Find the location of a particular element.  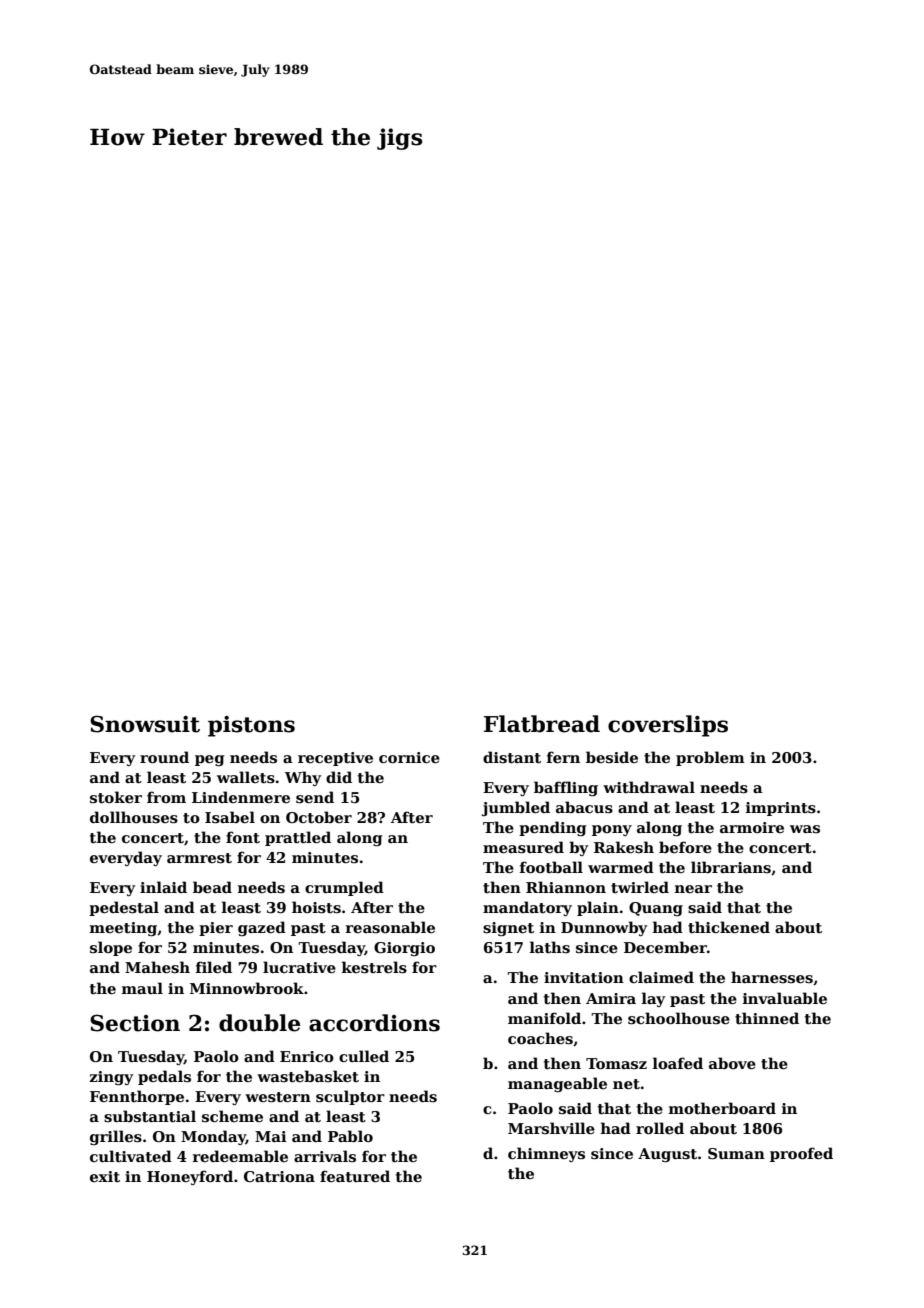

harnesses is located at coordinates (772, 977).
